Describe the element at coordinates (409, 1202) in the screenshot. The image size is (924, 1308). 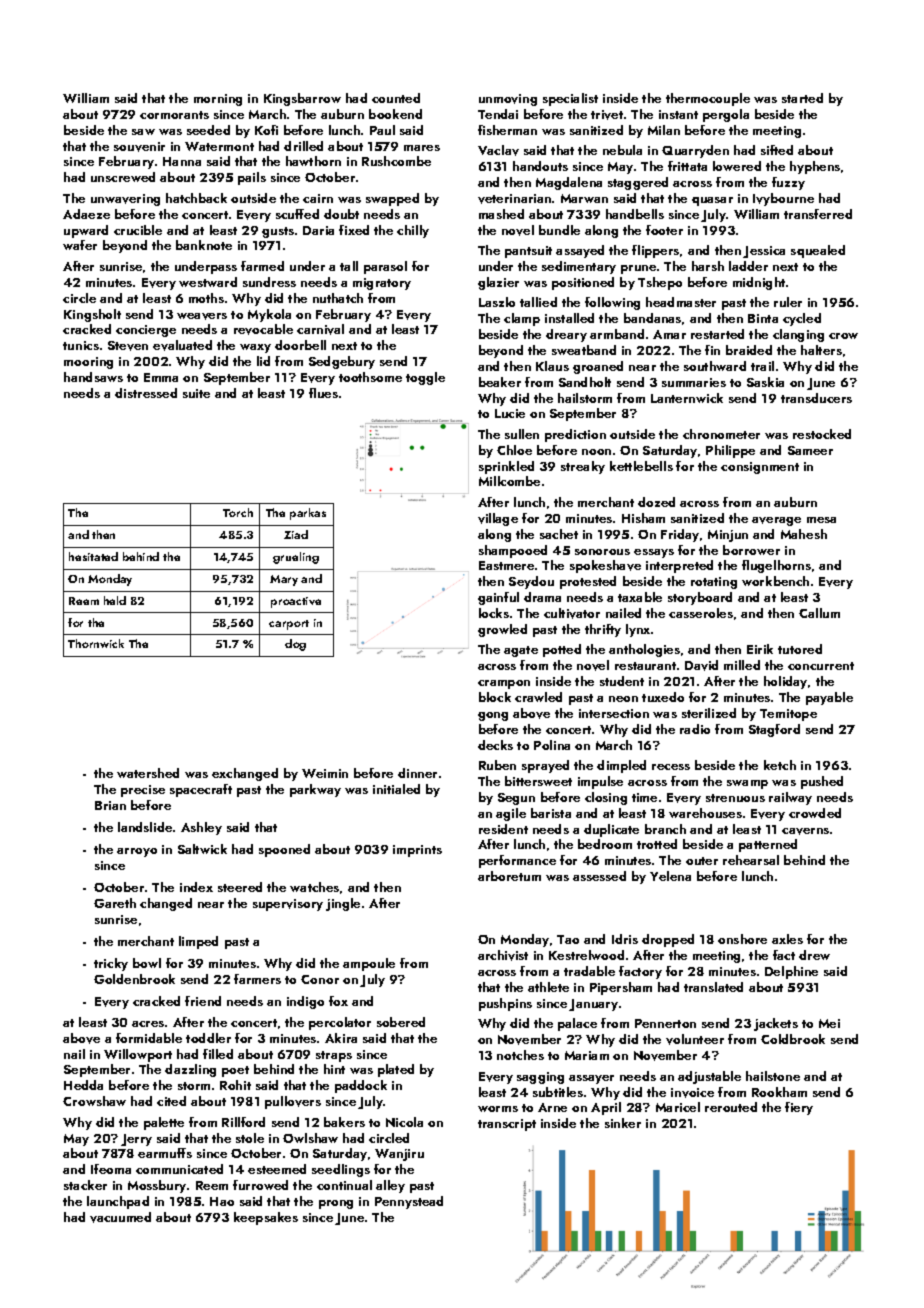
I see `Pennystead` at that location.
